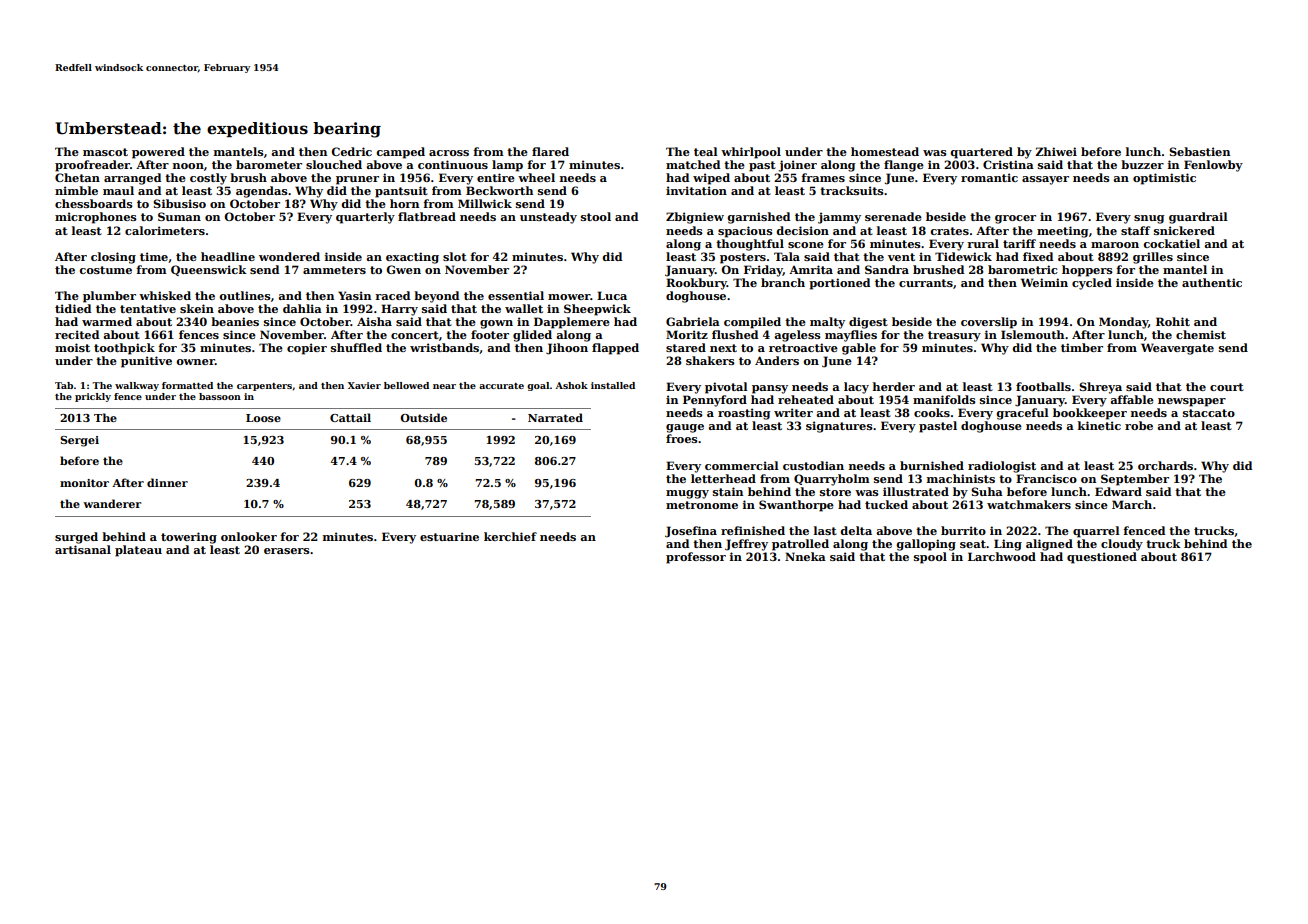 The width and height of the page is (1308, 924). I want to click on chemist, so click(1201, 334).
